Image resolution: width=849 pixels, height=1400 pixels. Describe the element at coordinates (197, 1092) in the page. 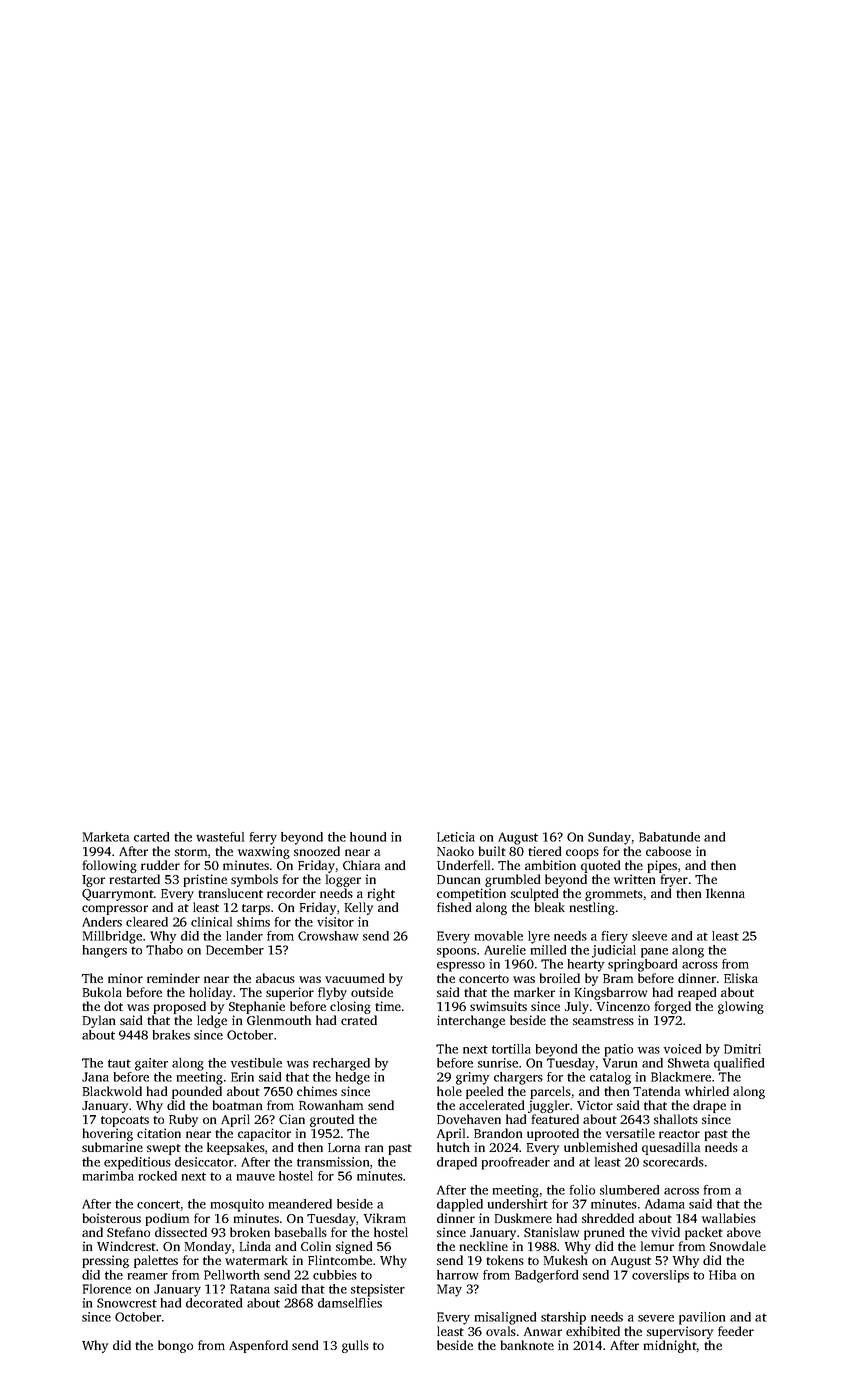

I see `pounded` at that location.
